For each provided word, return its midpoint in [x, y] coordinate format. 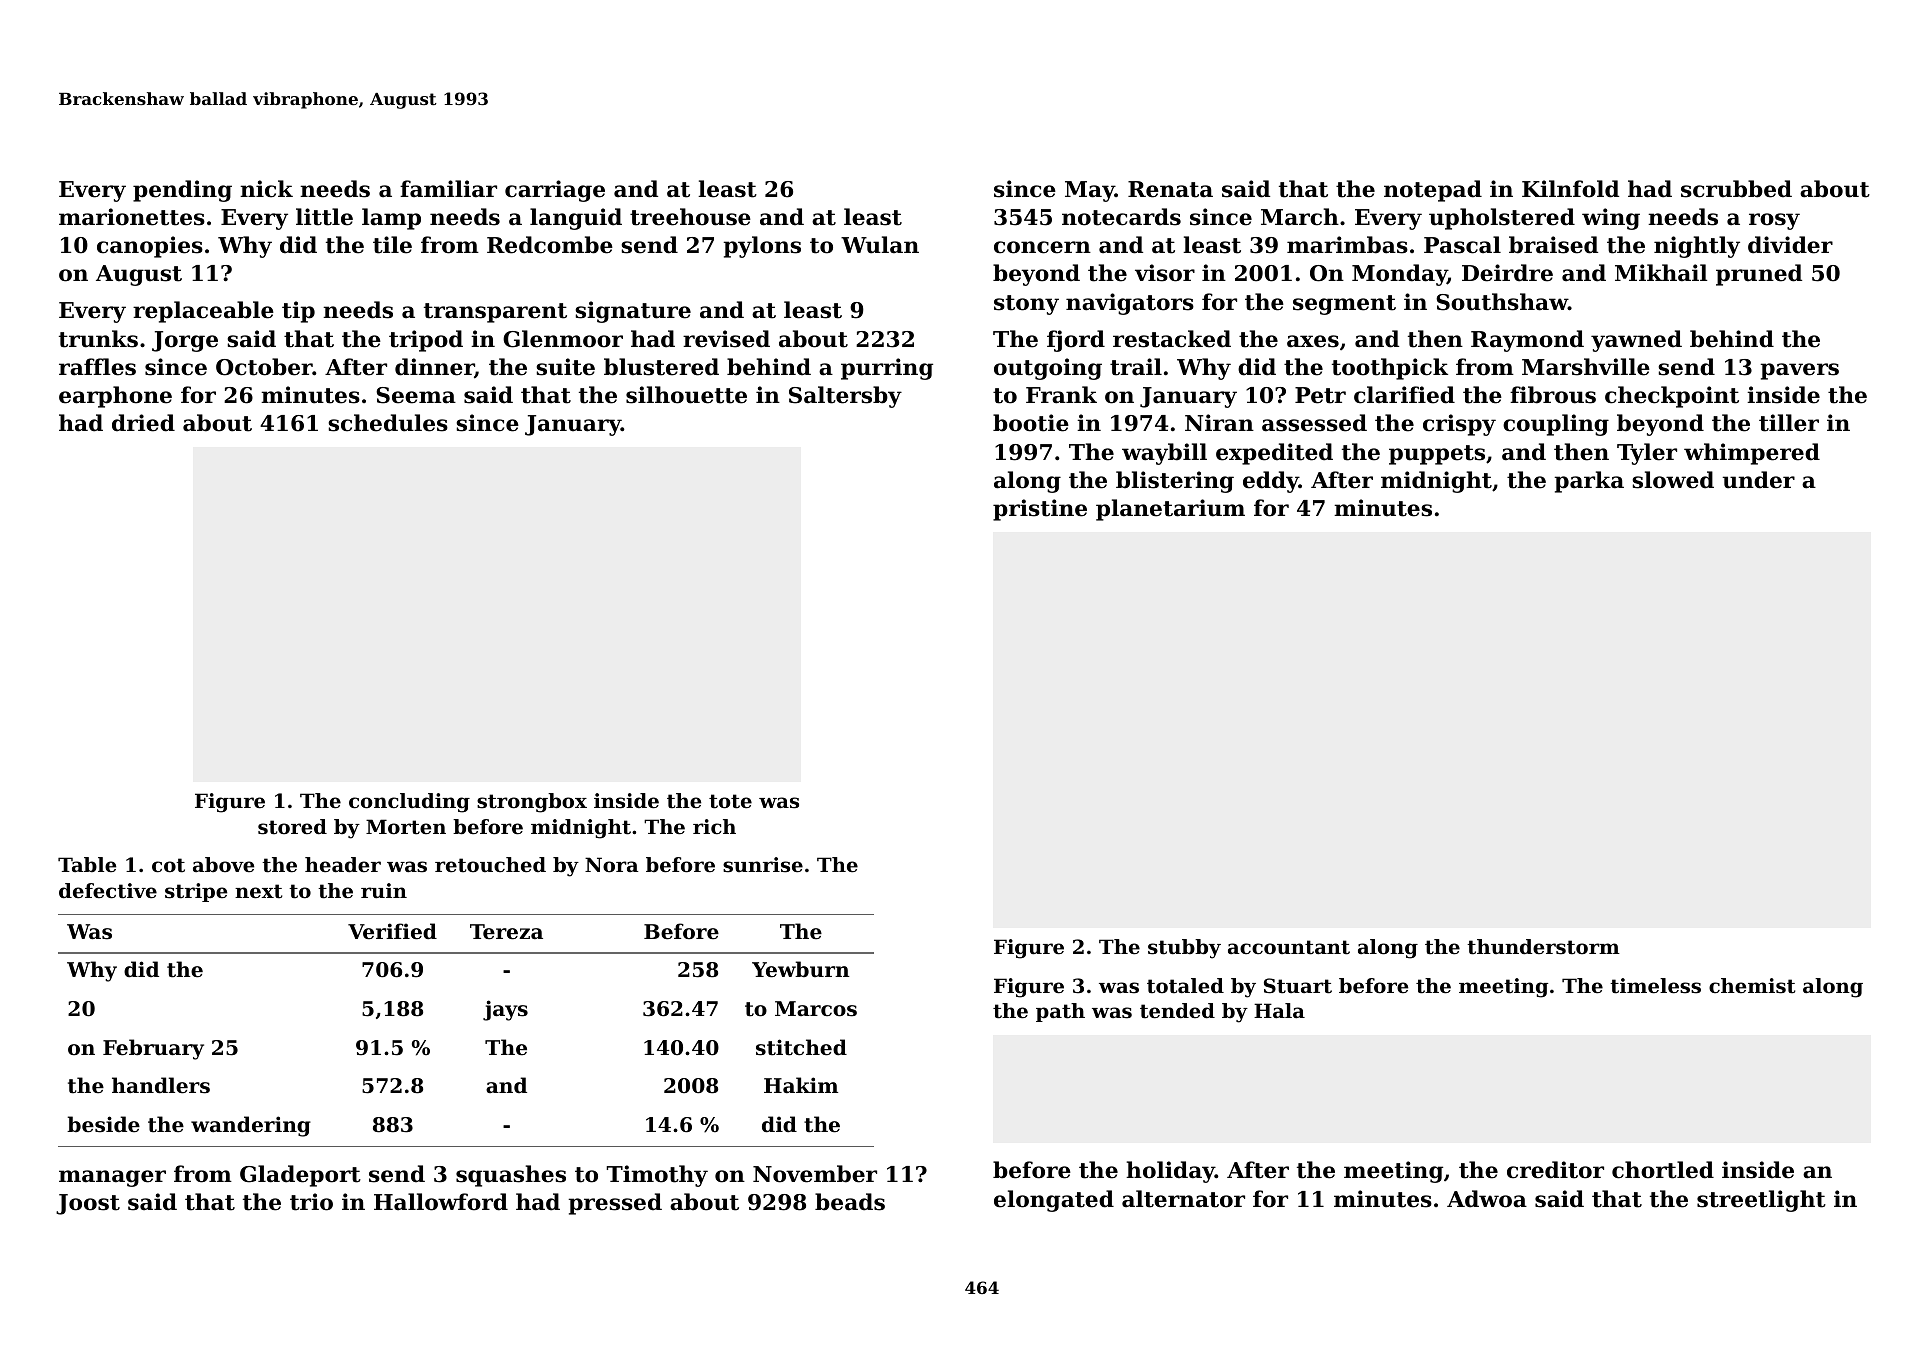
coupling [1556, 425]
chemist [1752, 986]
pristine [1040, 510]
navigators [1130, 304]
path [1060, 1012]
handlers [161, 1085]
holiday [1170, 1172]
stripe [196, 892]
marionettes [132, 217]
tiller [1789, 423]
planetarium [1170, 510]
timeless [1655, 986]
